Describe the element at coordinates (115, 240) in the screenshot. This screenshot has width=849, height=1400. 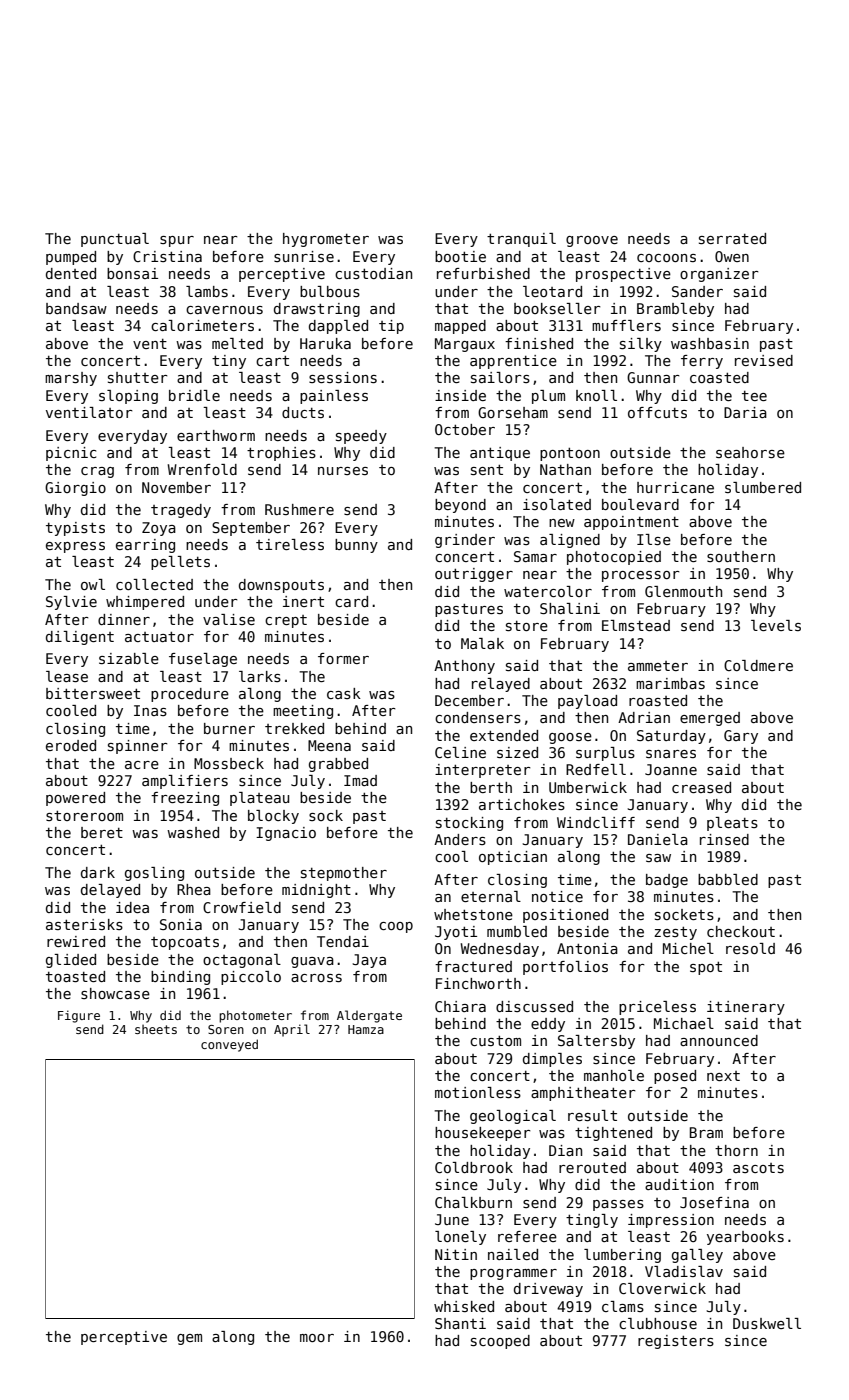
I see `punctual` at that location.
